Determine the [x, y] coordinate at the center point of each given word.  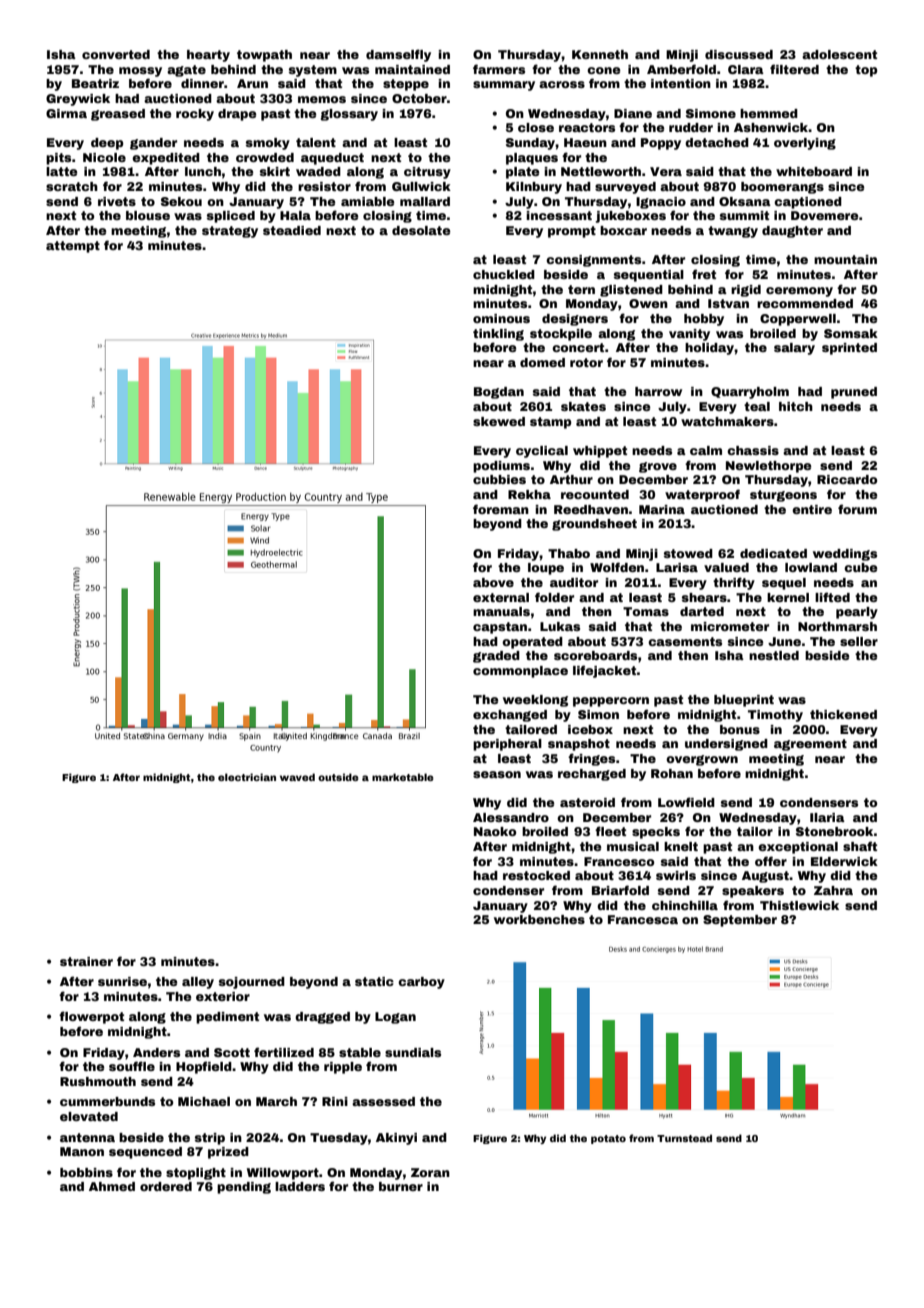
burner [401, 1186]
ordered [166, 1186]
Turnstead [684, 1138]
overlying [805, 144]
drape [237, 115]
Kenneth [600, 54]
